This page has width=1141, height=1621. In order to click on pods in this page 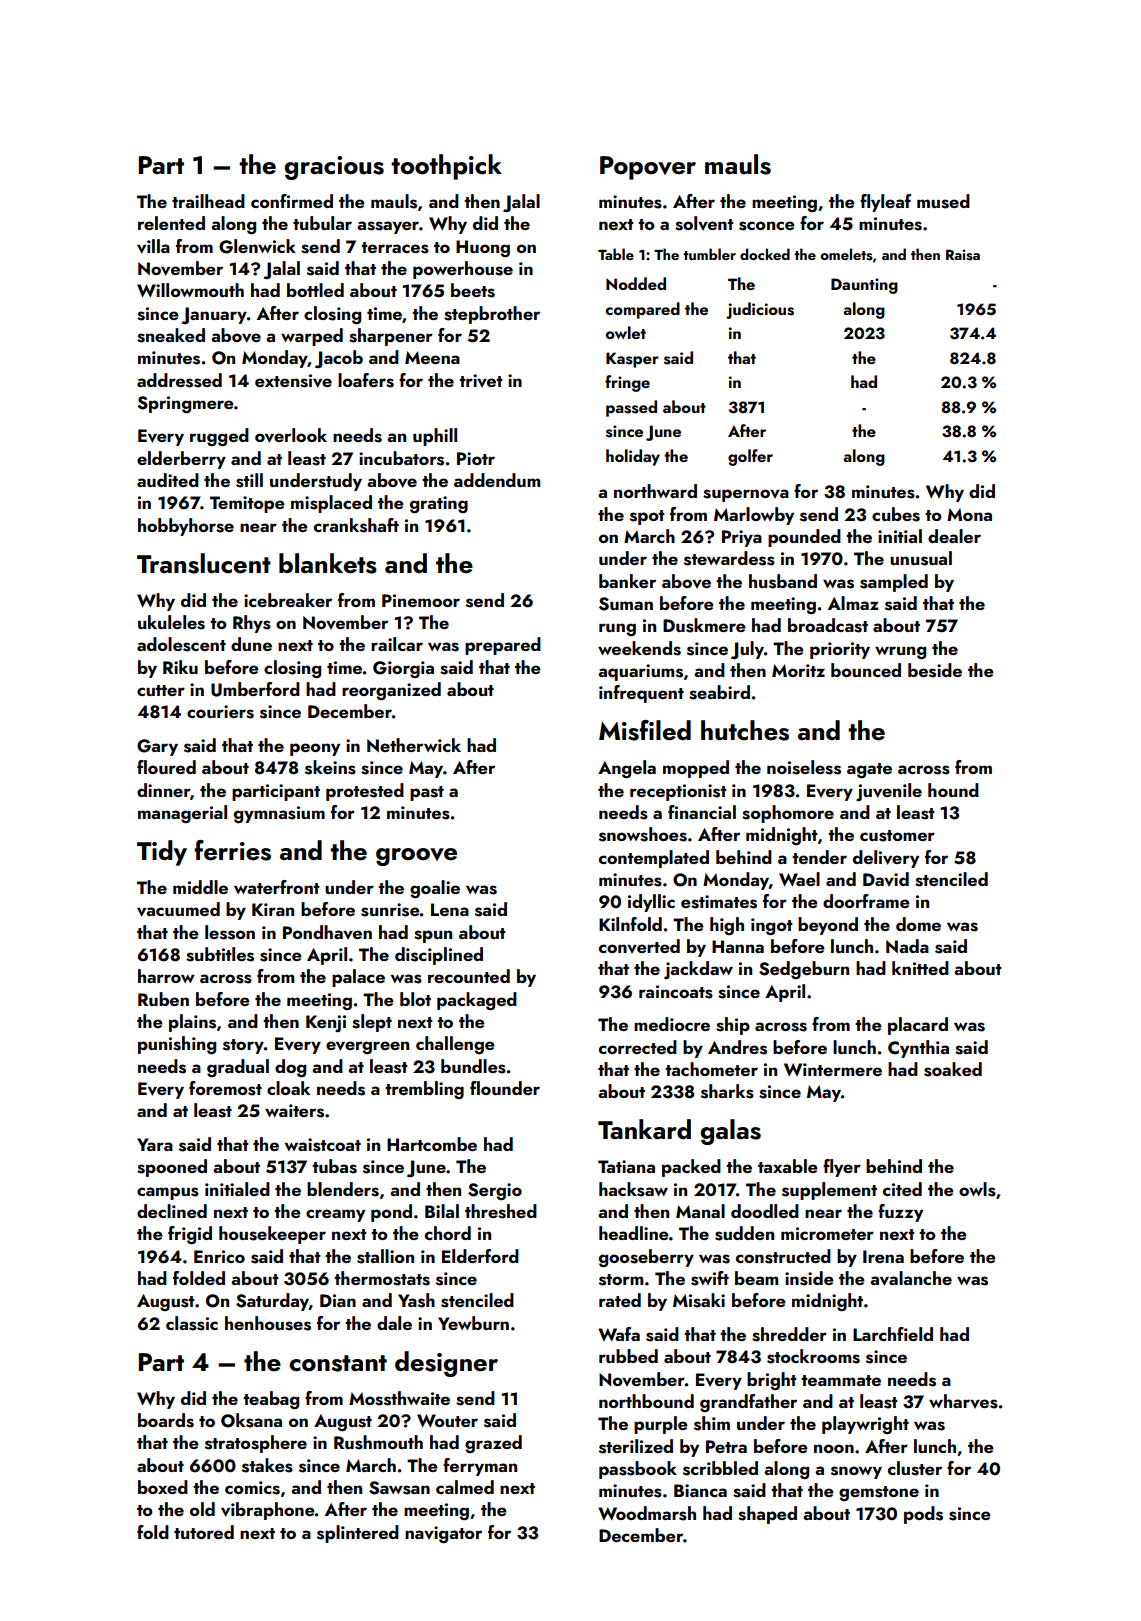, I will do `click(923, 1515)`.
